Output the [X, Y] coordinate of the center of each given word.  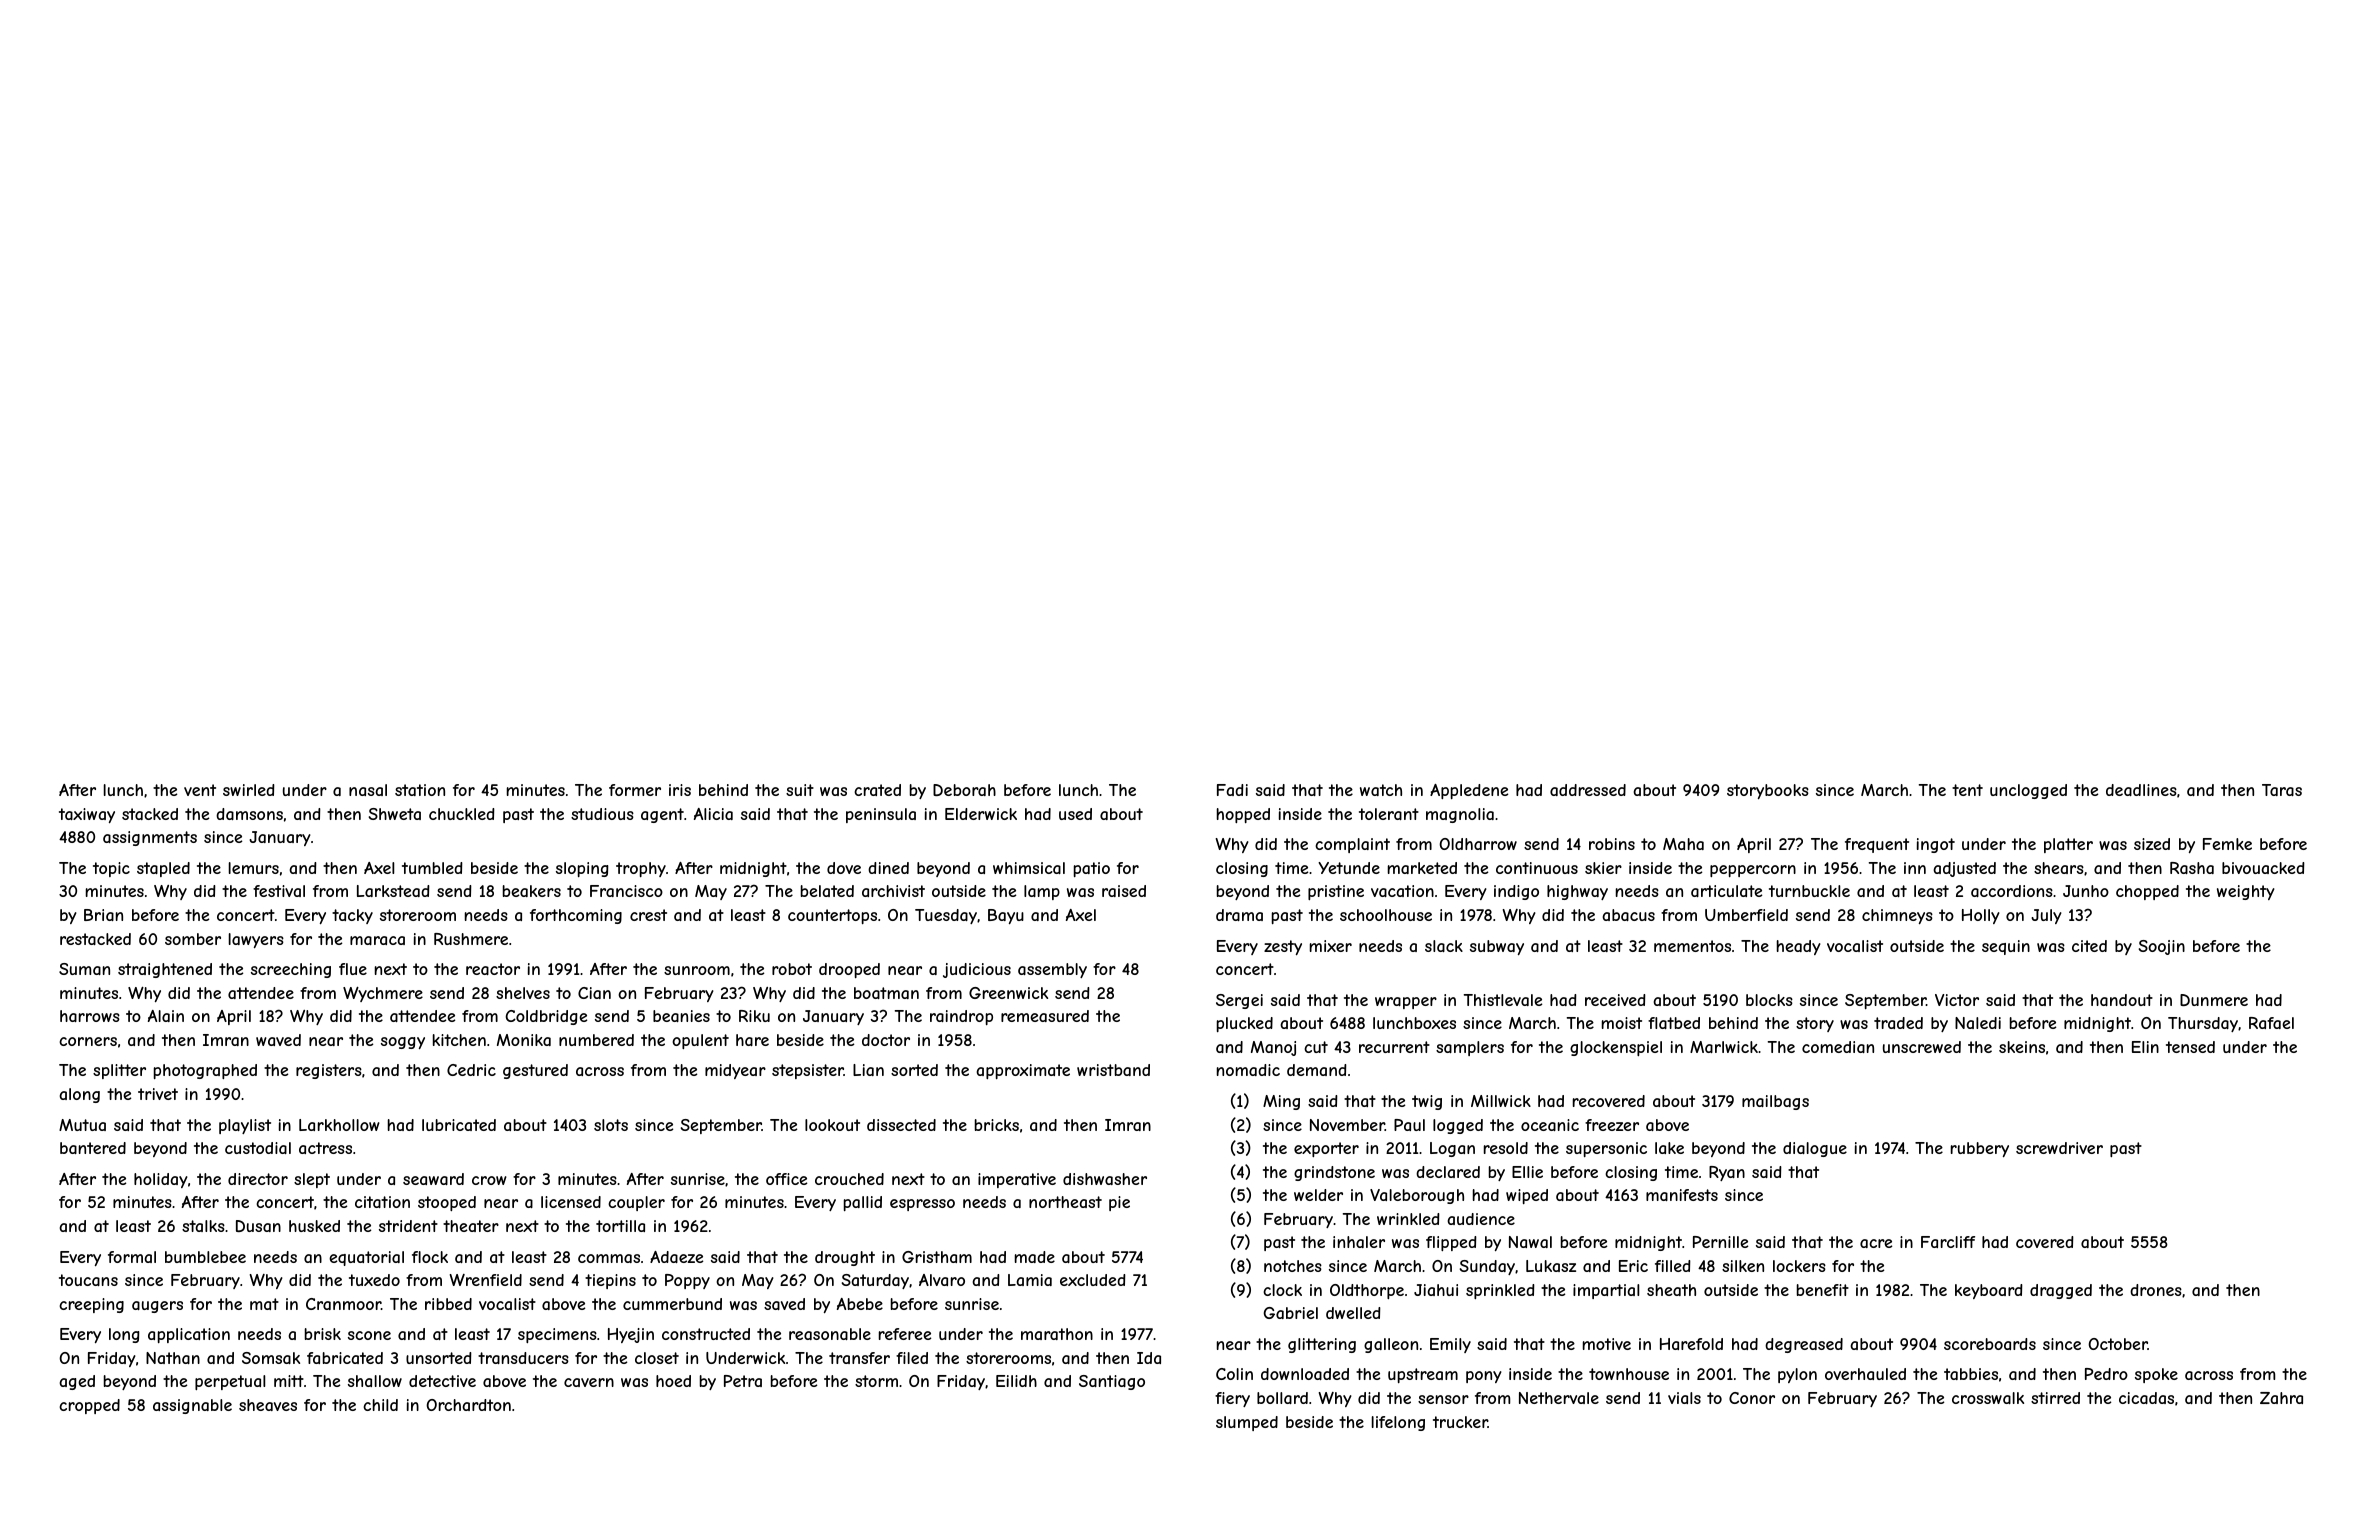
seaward [433, 1179]
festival [279, 891]
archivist [893, 891]
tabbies [1971, 1374]
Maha [1683, 844]
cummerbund [672, 1304]
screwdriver [2059, 1148]
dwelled [1353, 1313]
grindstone [1334, 1173]
